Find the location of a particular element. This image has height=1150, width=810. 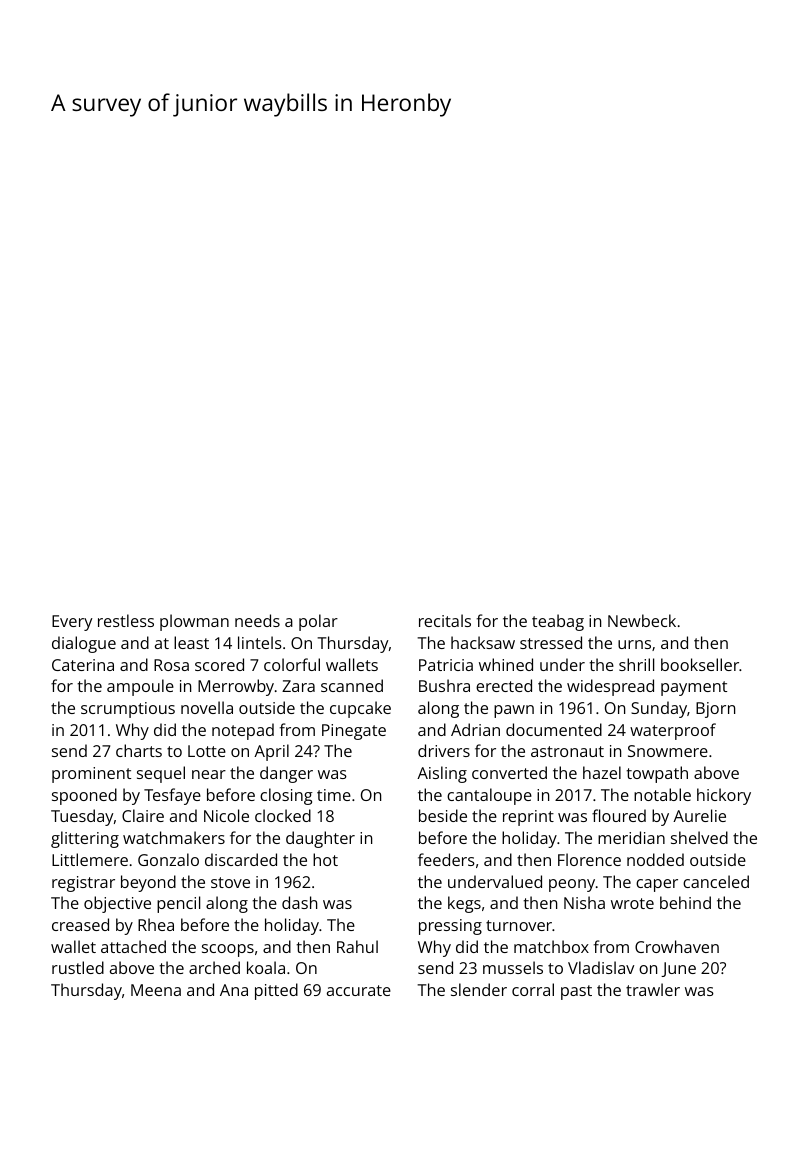

pressing is located at coordinates (450, 927).
